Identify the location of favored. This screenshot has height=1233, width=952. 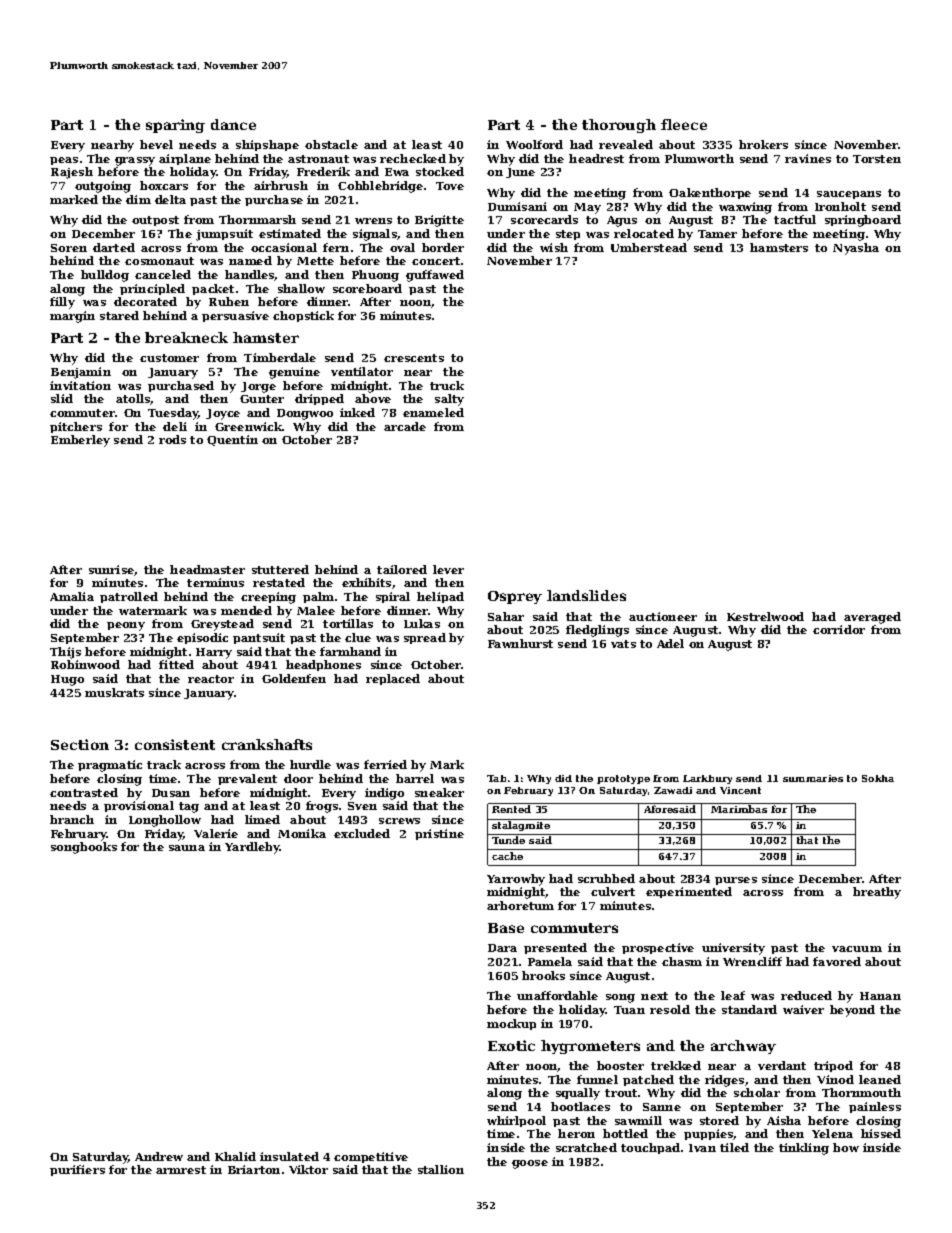
(837, 961).
